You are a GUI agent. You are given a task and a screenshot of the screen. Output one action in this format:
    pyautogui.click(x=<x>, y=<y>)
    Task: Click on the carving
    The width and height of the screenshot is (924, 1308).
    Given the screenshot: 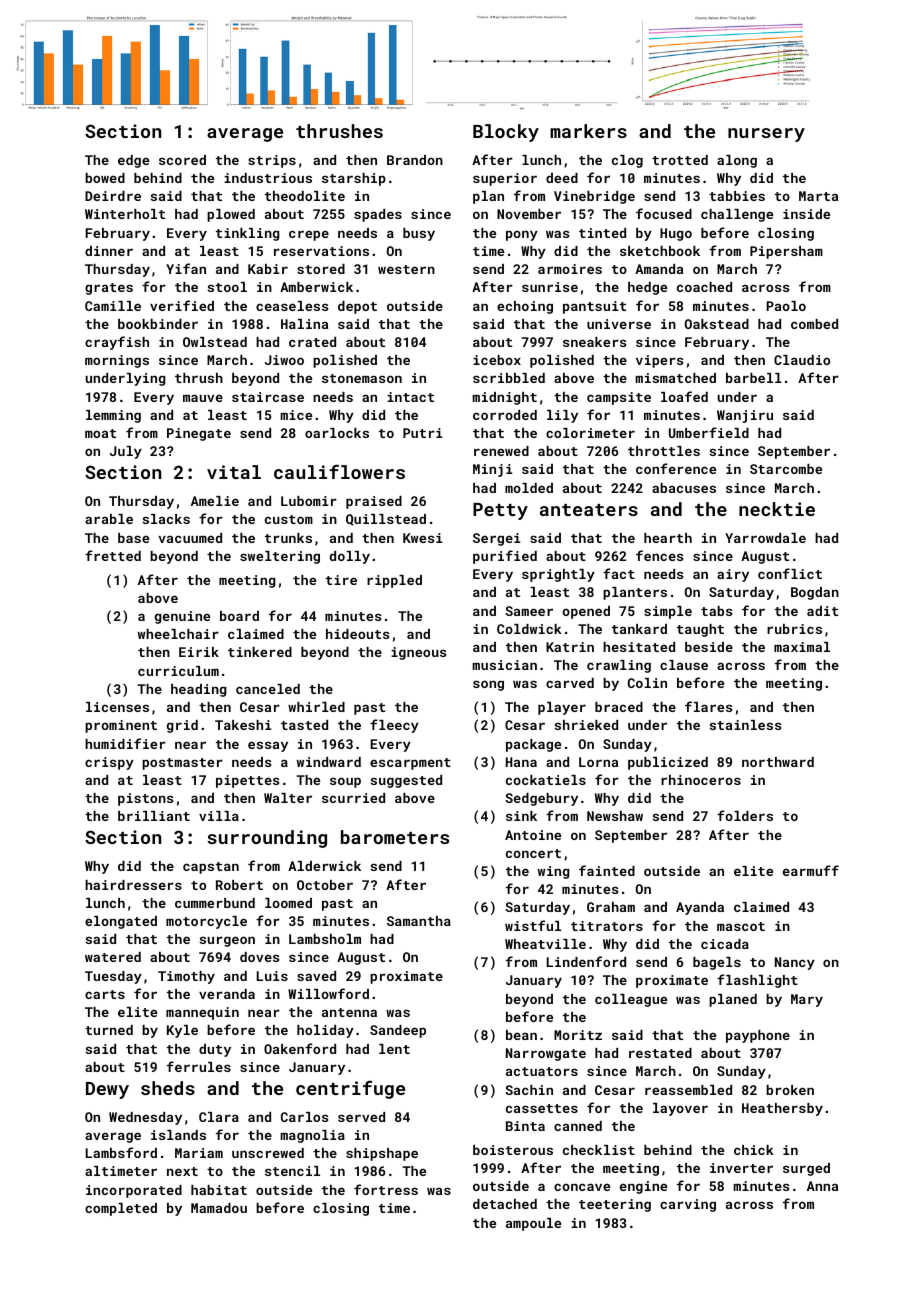 What is the action you would take?
    pyautogui.click(x=688, y=1205)
